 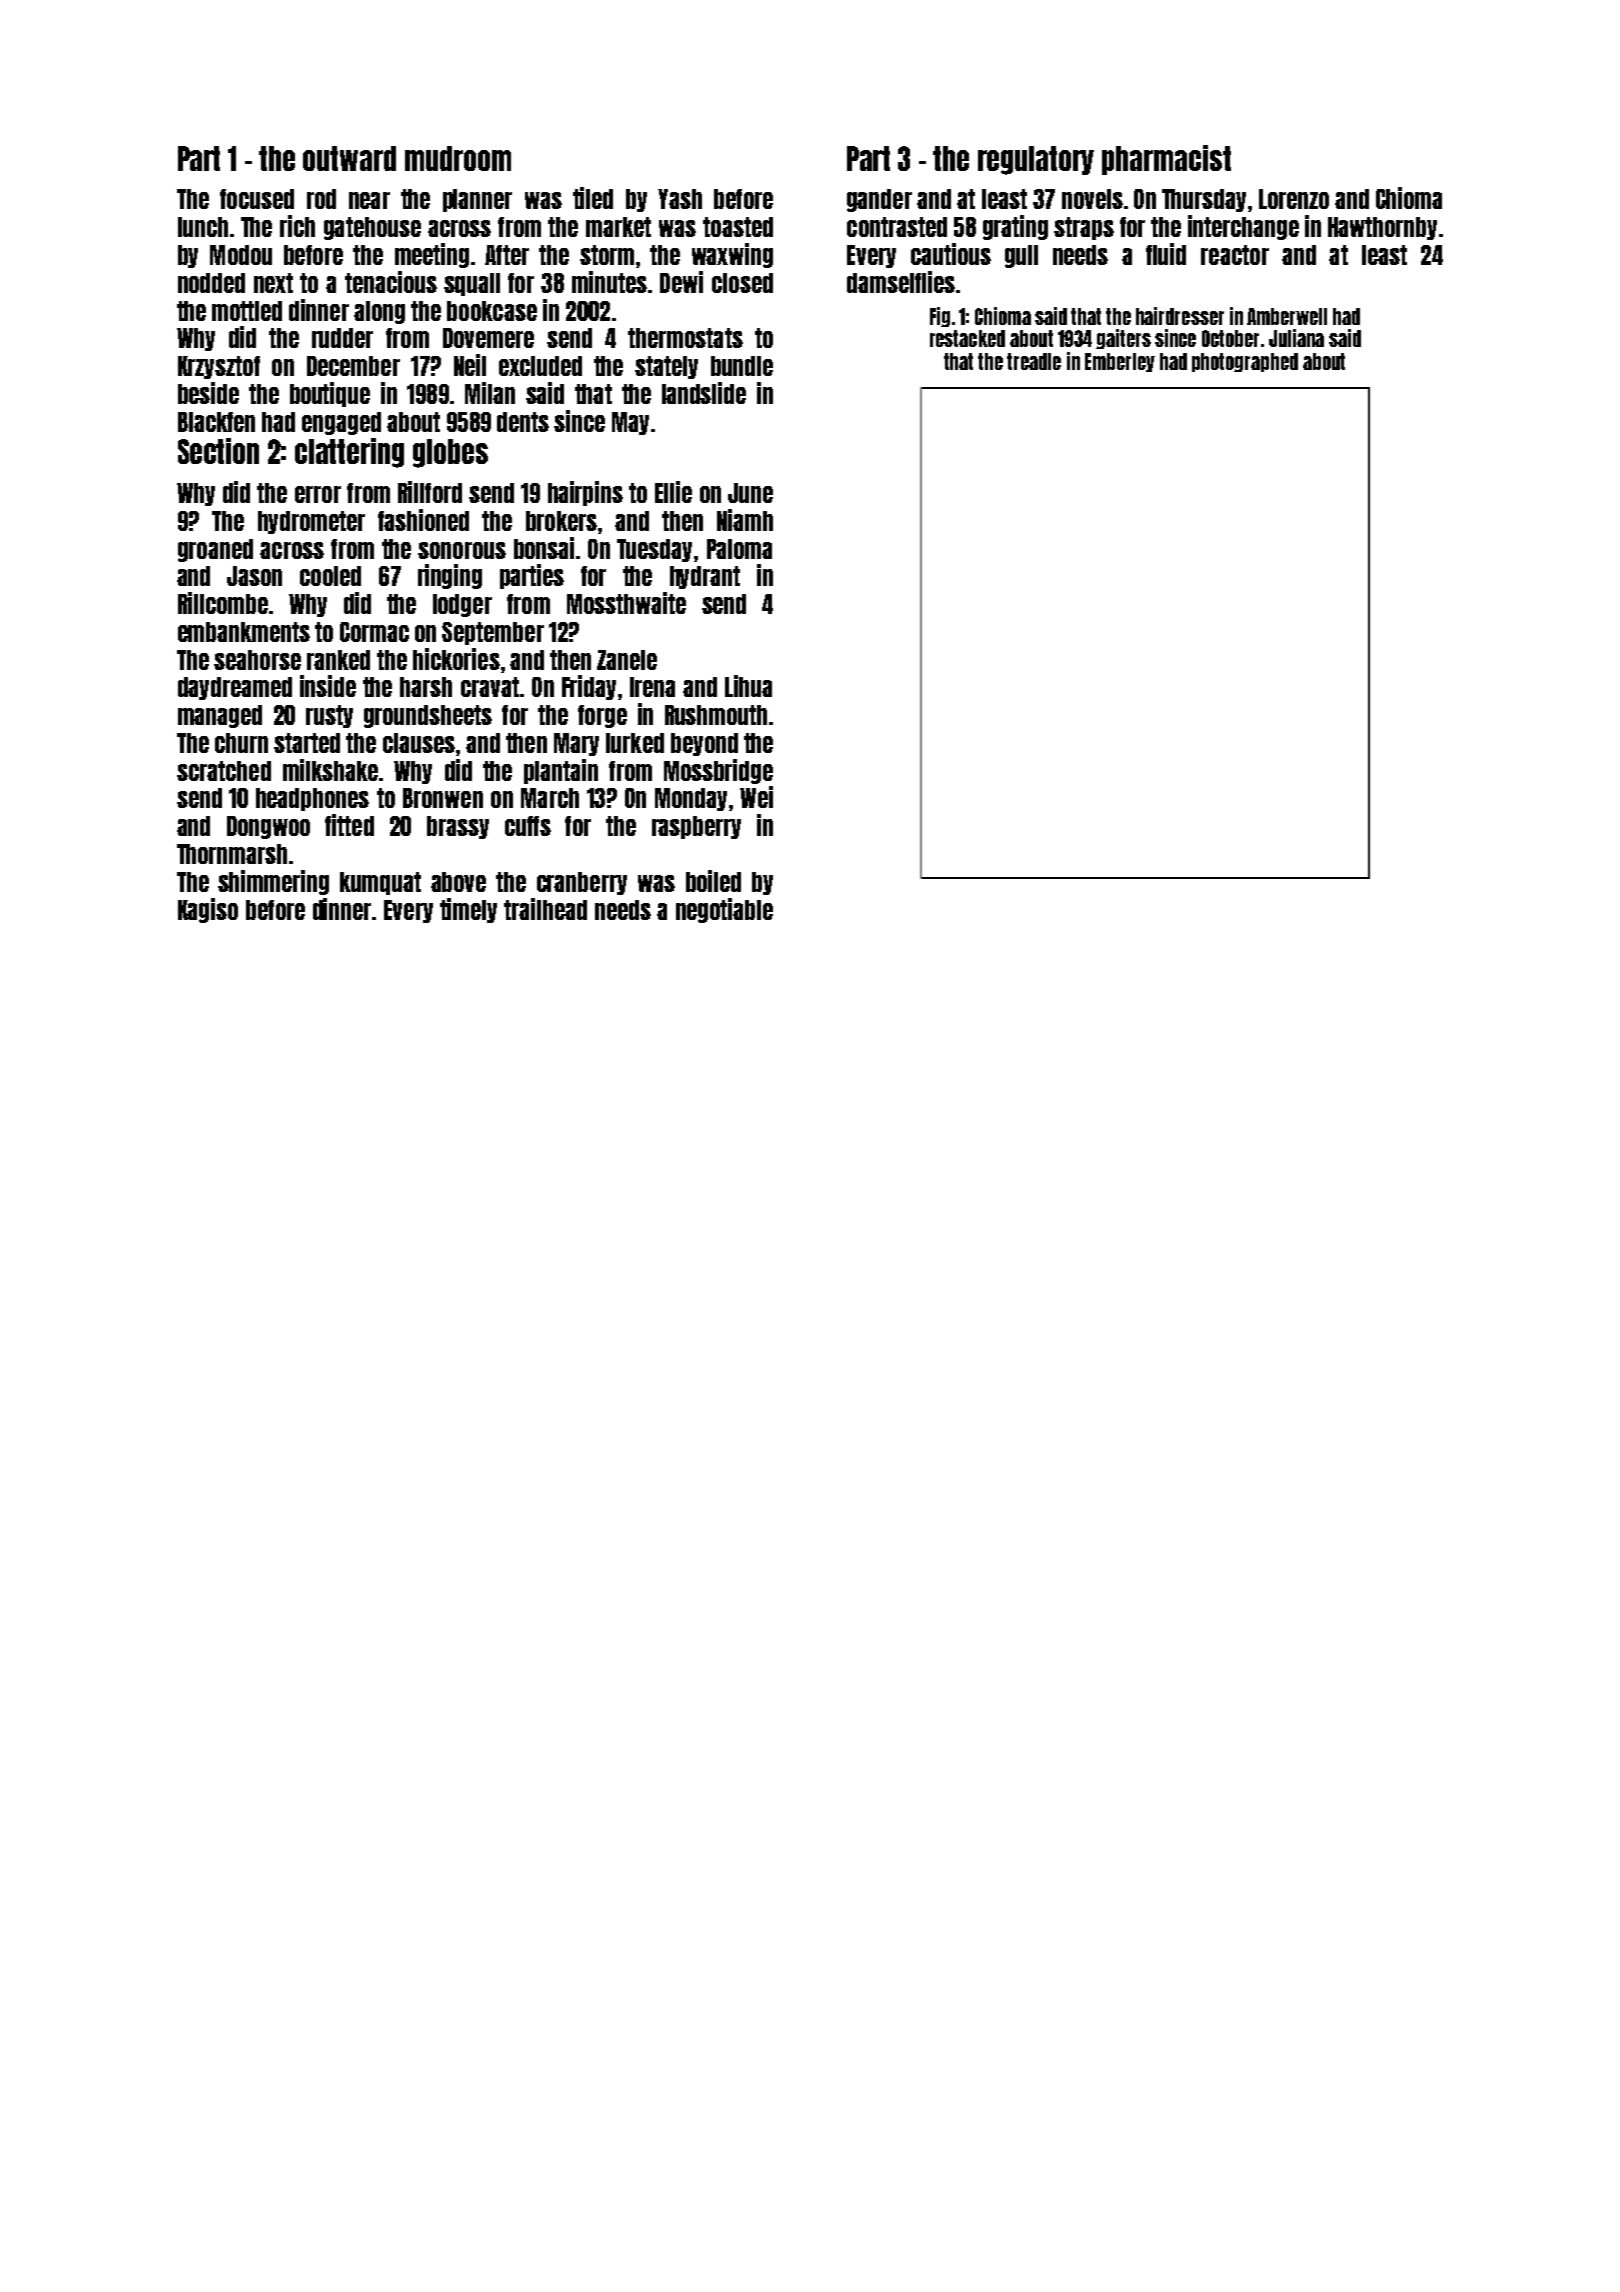 What do you see at coordinates (1120, 362) in the screenshot?
I see `Emberley` at bounding box center [1120, 362].
